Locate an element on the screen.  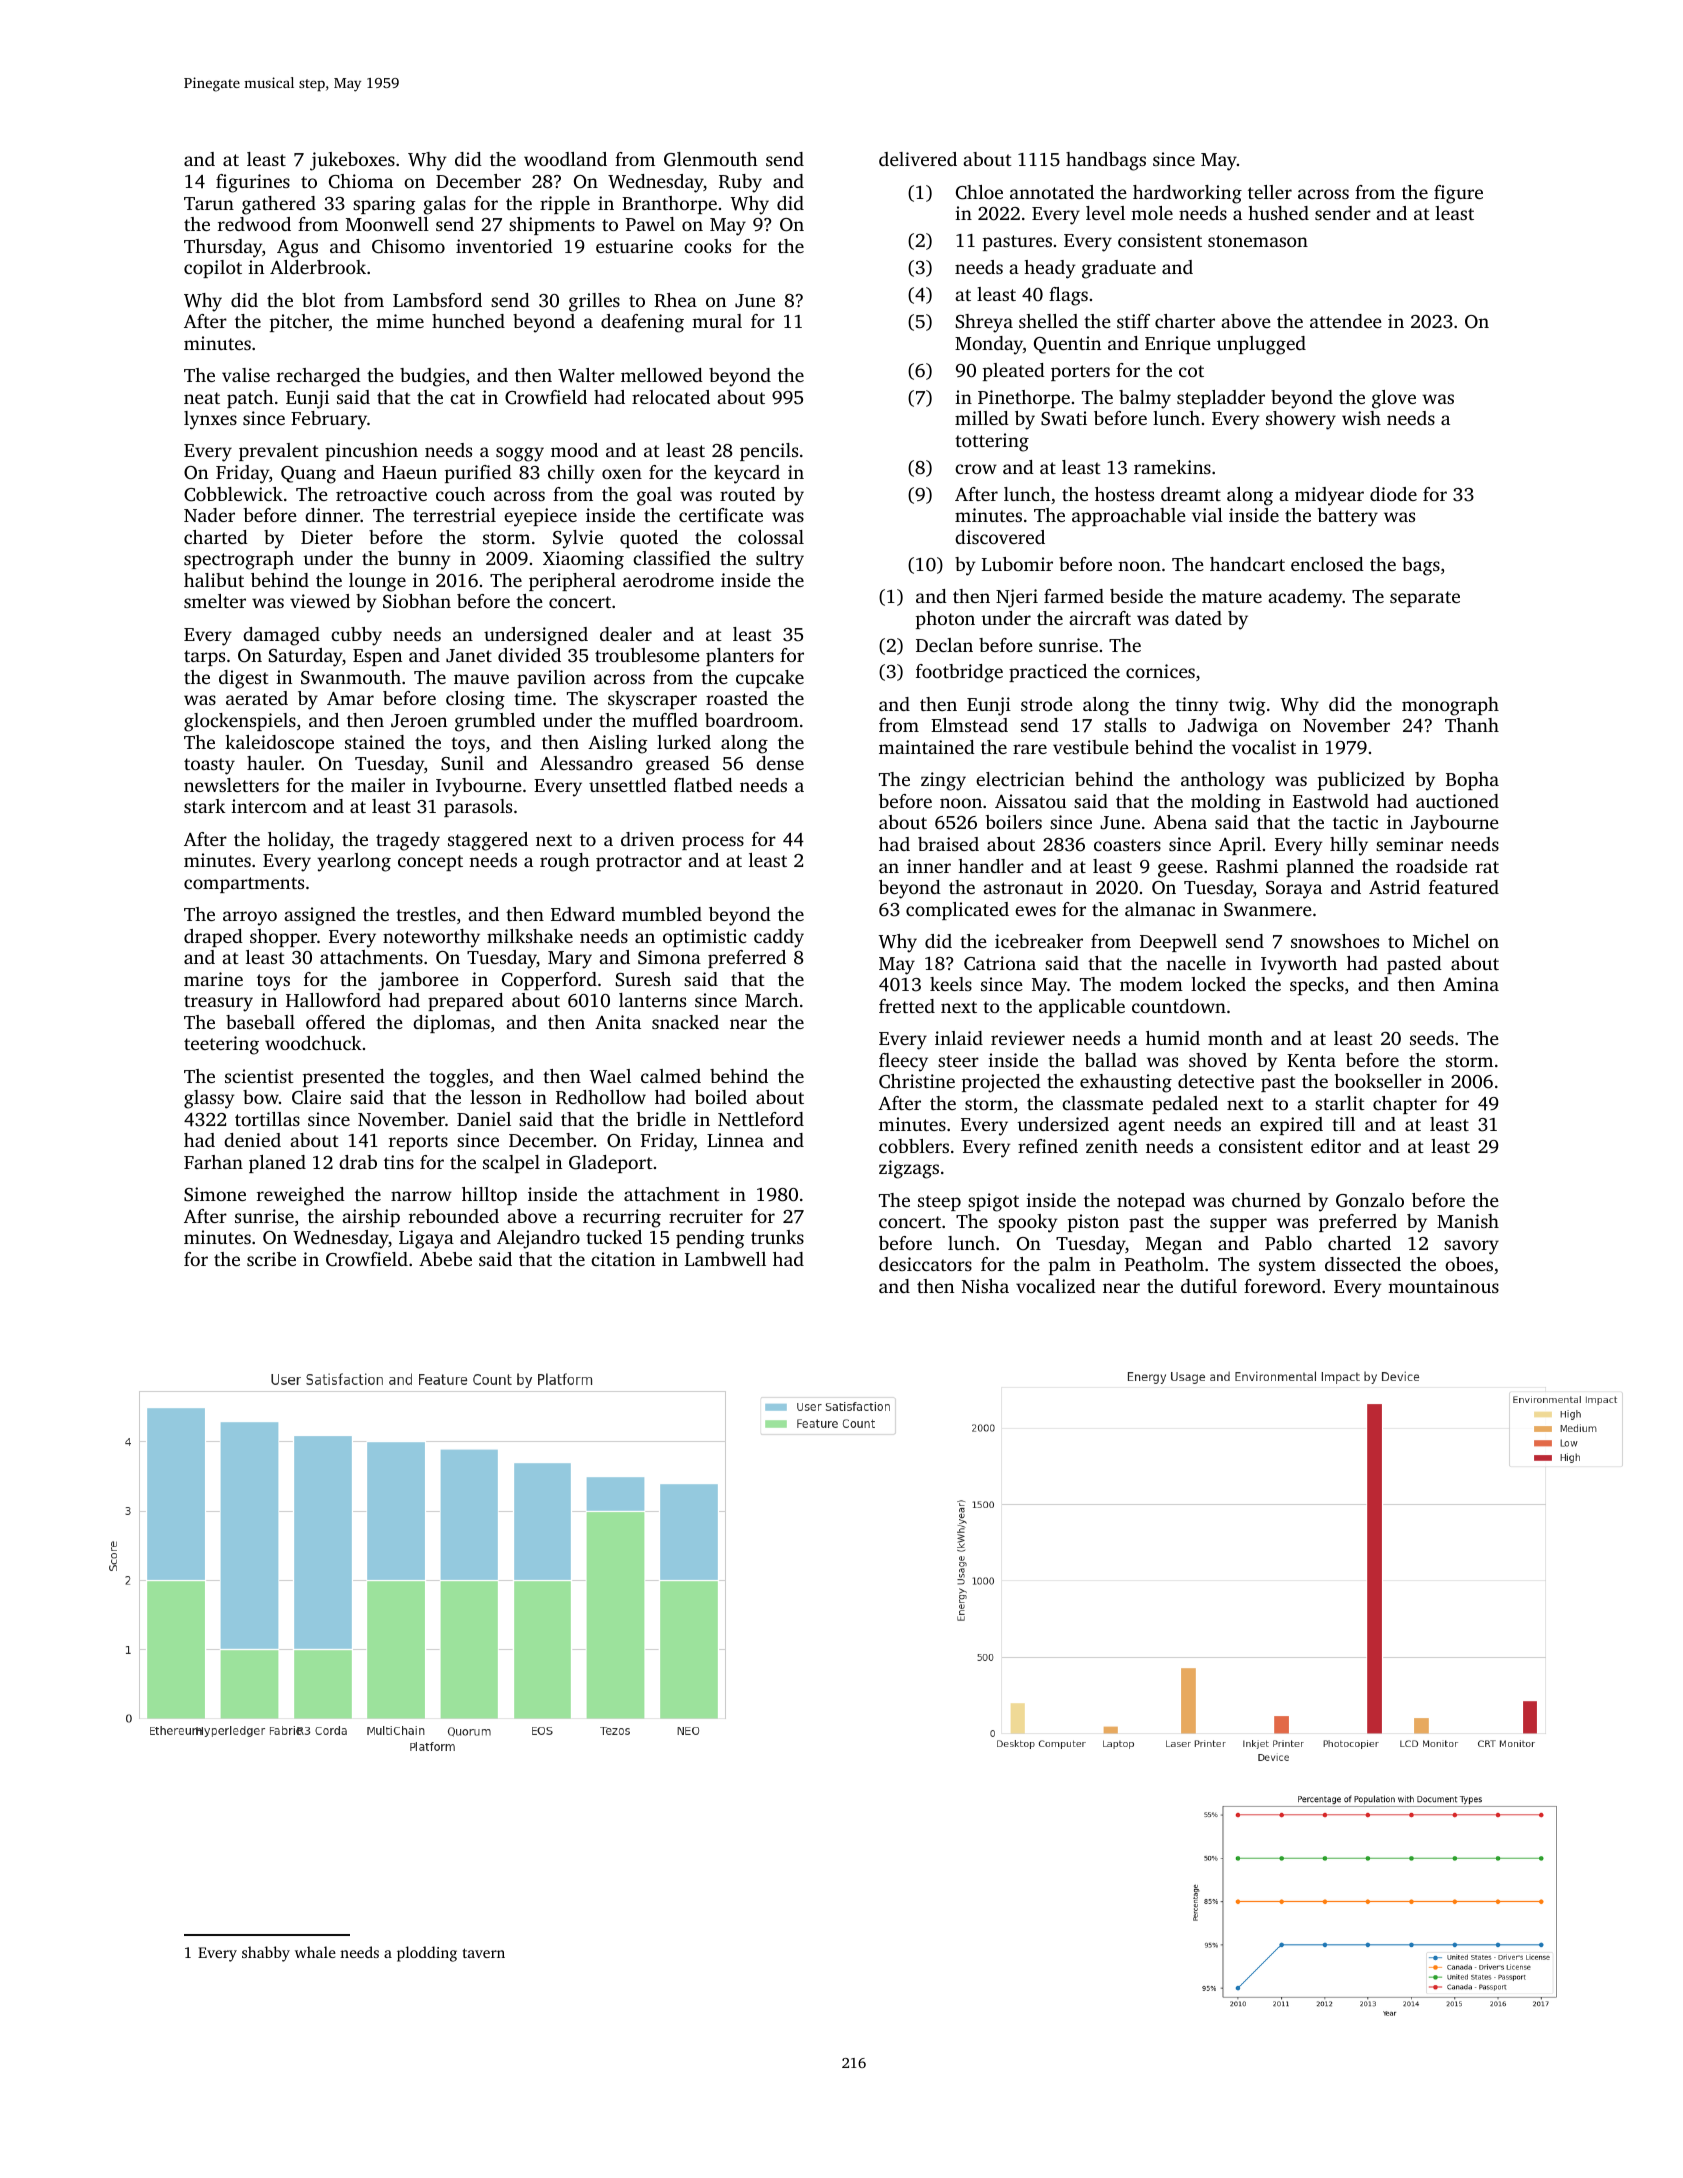
redwood is located at coordinates (254, 224).
